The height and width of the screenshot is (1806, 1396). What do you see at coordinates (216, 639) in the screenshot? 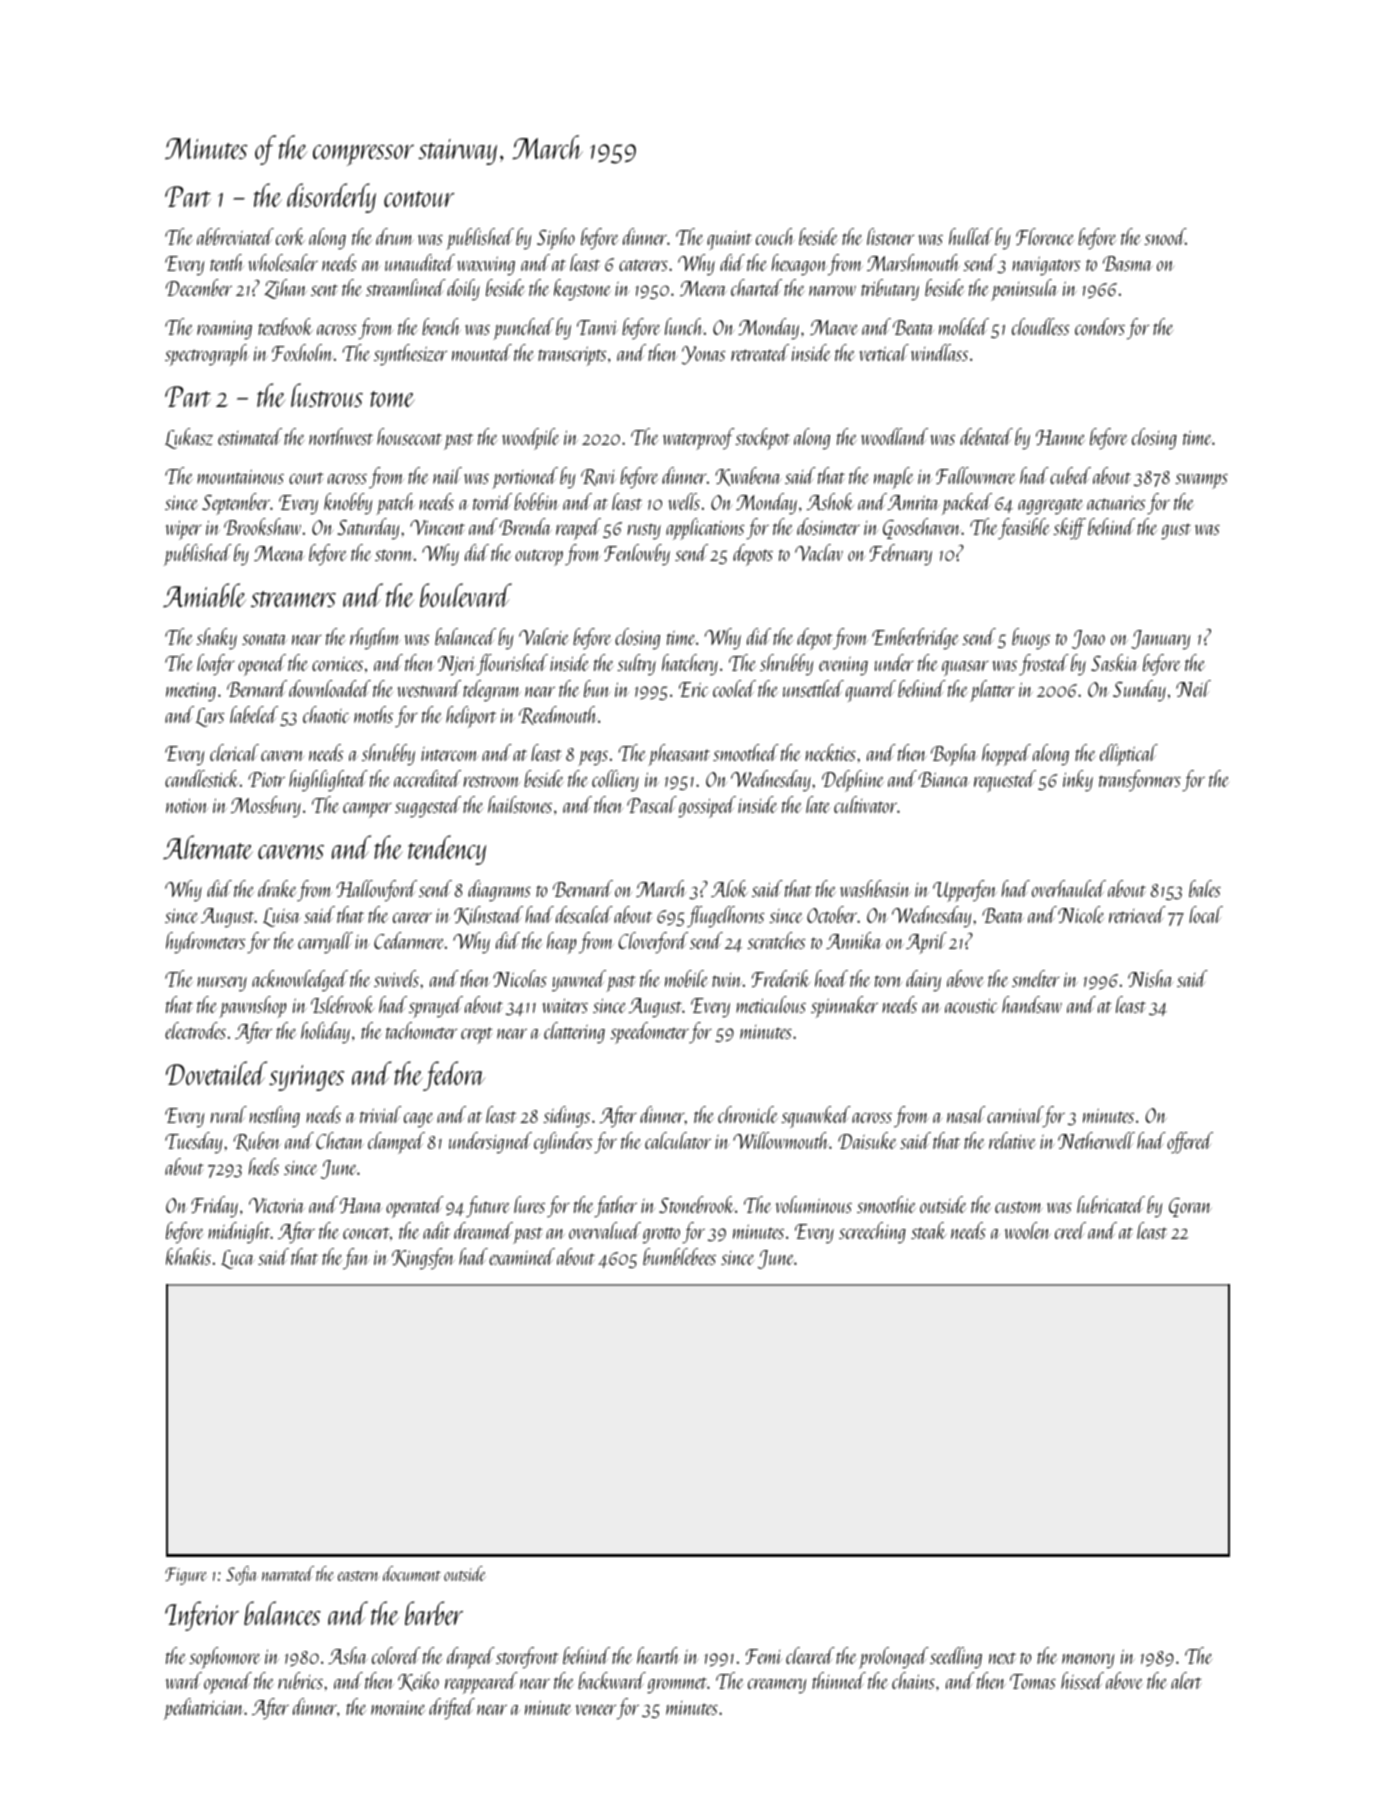
I see `shaky` at bounding box center [216, 639].
